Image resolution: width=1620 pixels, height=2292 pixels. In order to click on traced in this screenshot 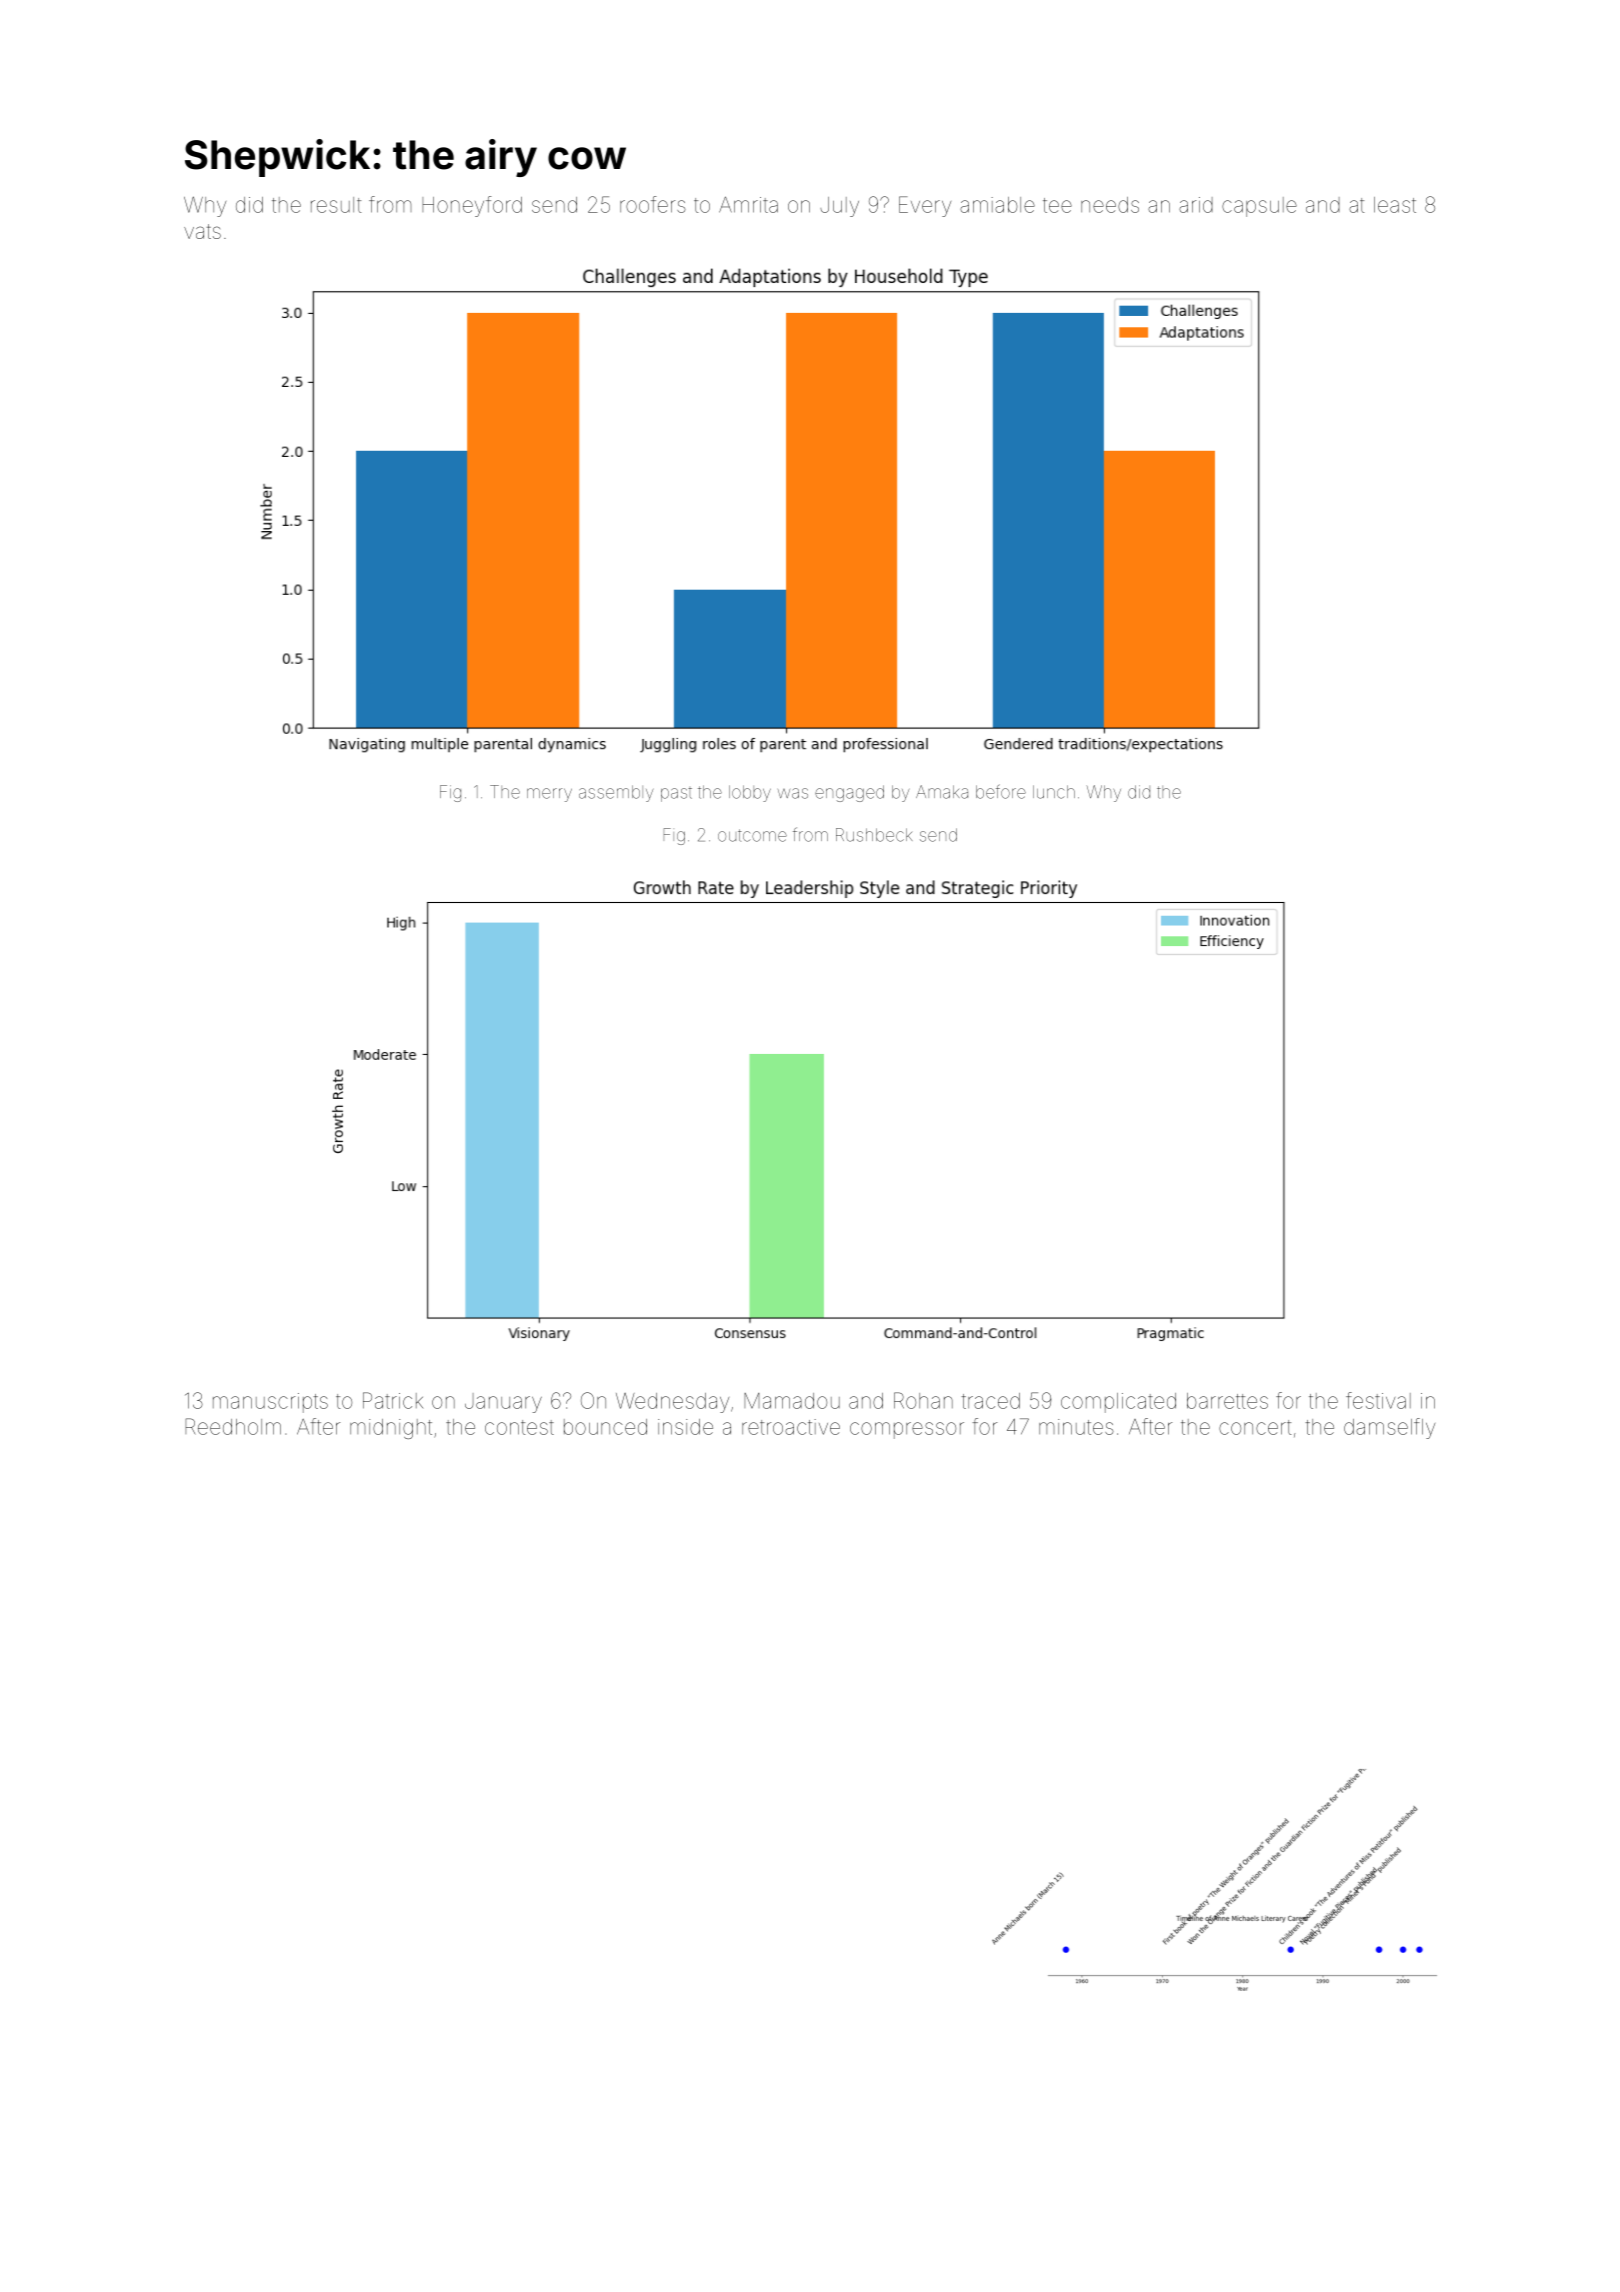, I will do `click(990, 1401)`.
